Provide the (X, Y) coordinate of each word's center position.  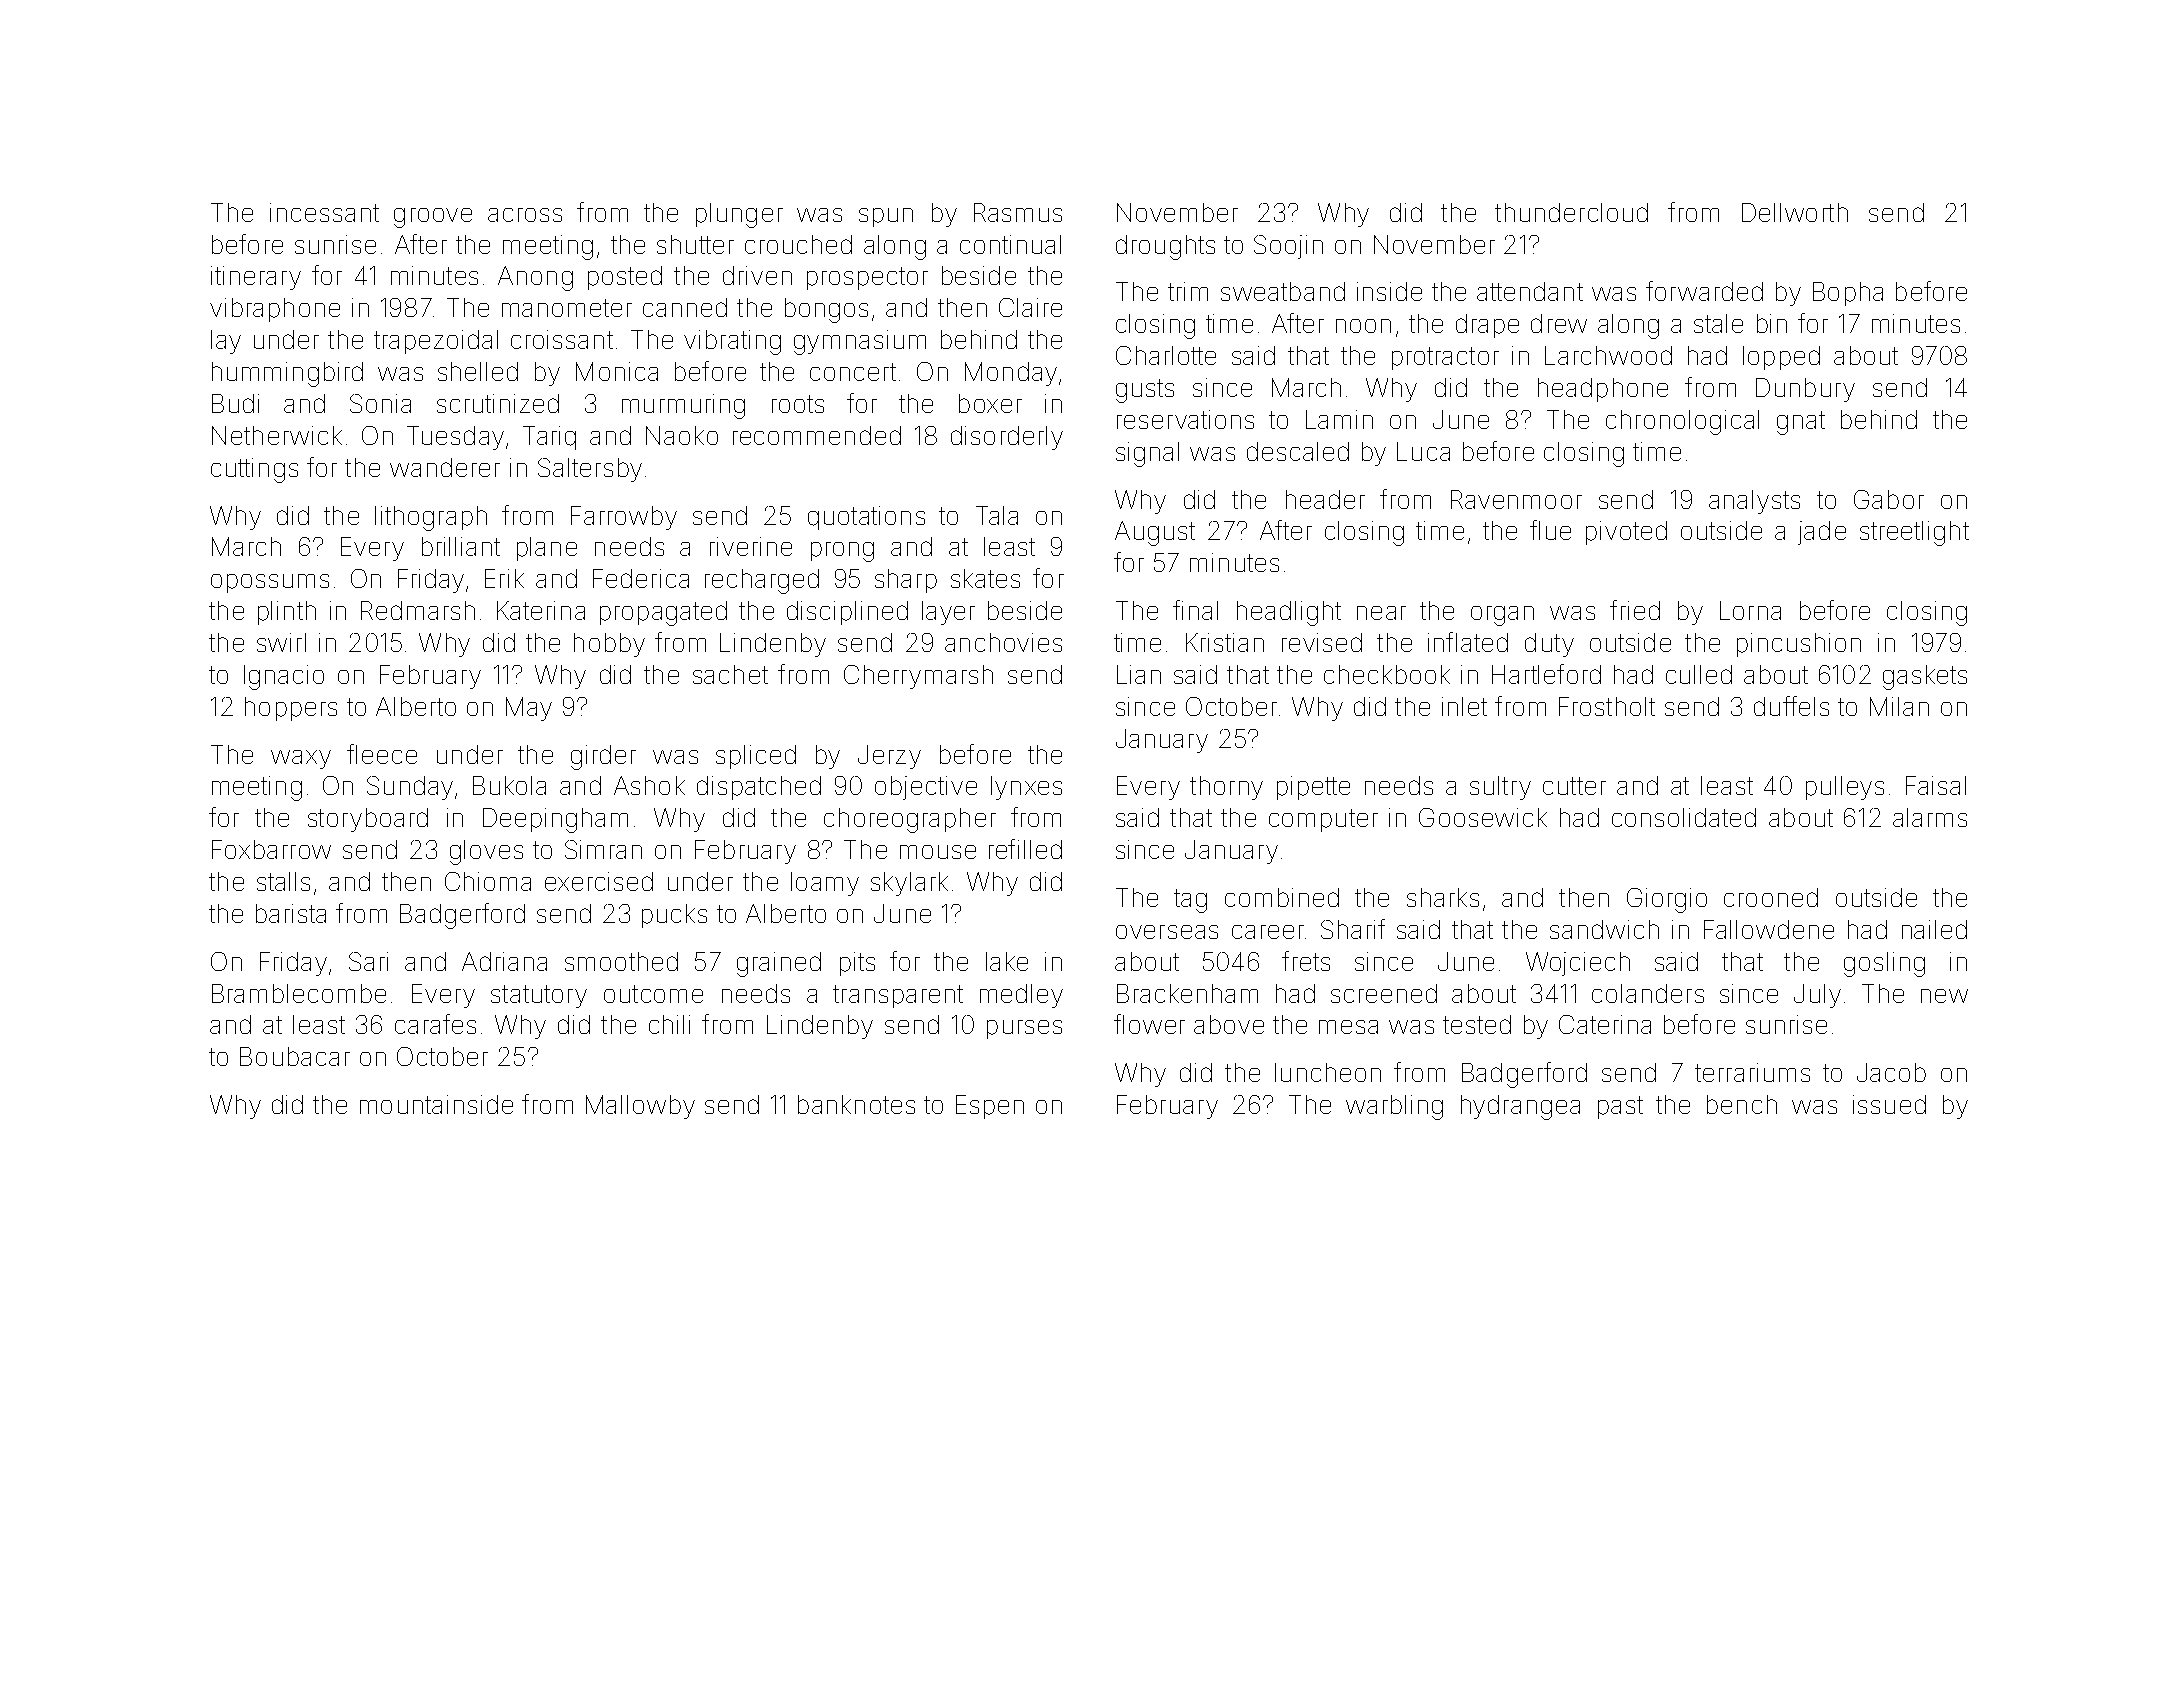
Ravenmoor (1516, 499)
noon (1363, 326)
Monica (617, 371)
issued (1889, 1104)
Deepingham (555, 820)
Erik (504, 578)
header (1325, 499)
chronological (1682, 422)
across (525, 215)
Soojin (1288, 247)
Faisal (1936, 785)
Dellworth (1795, 212)
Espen (990, 1107)
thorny (1226, 788)
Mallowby (640, 1107)
